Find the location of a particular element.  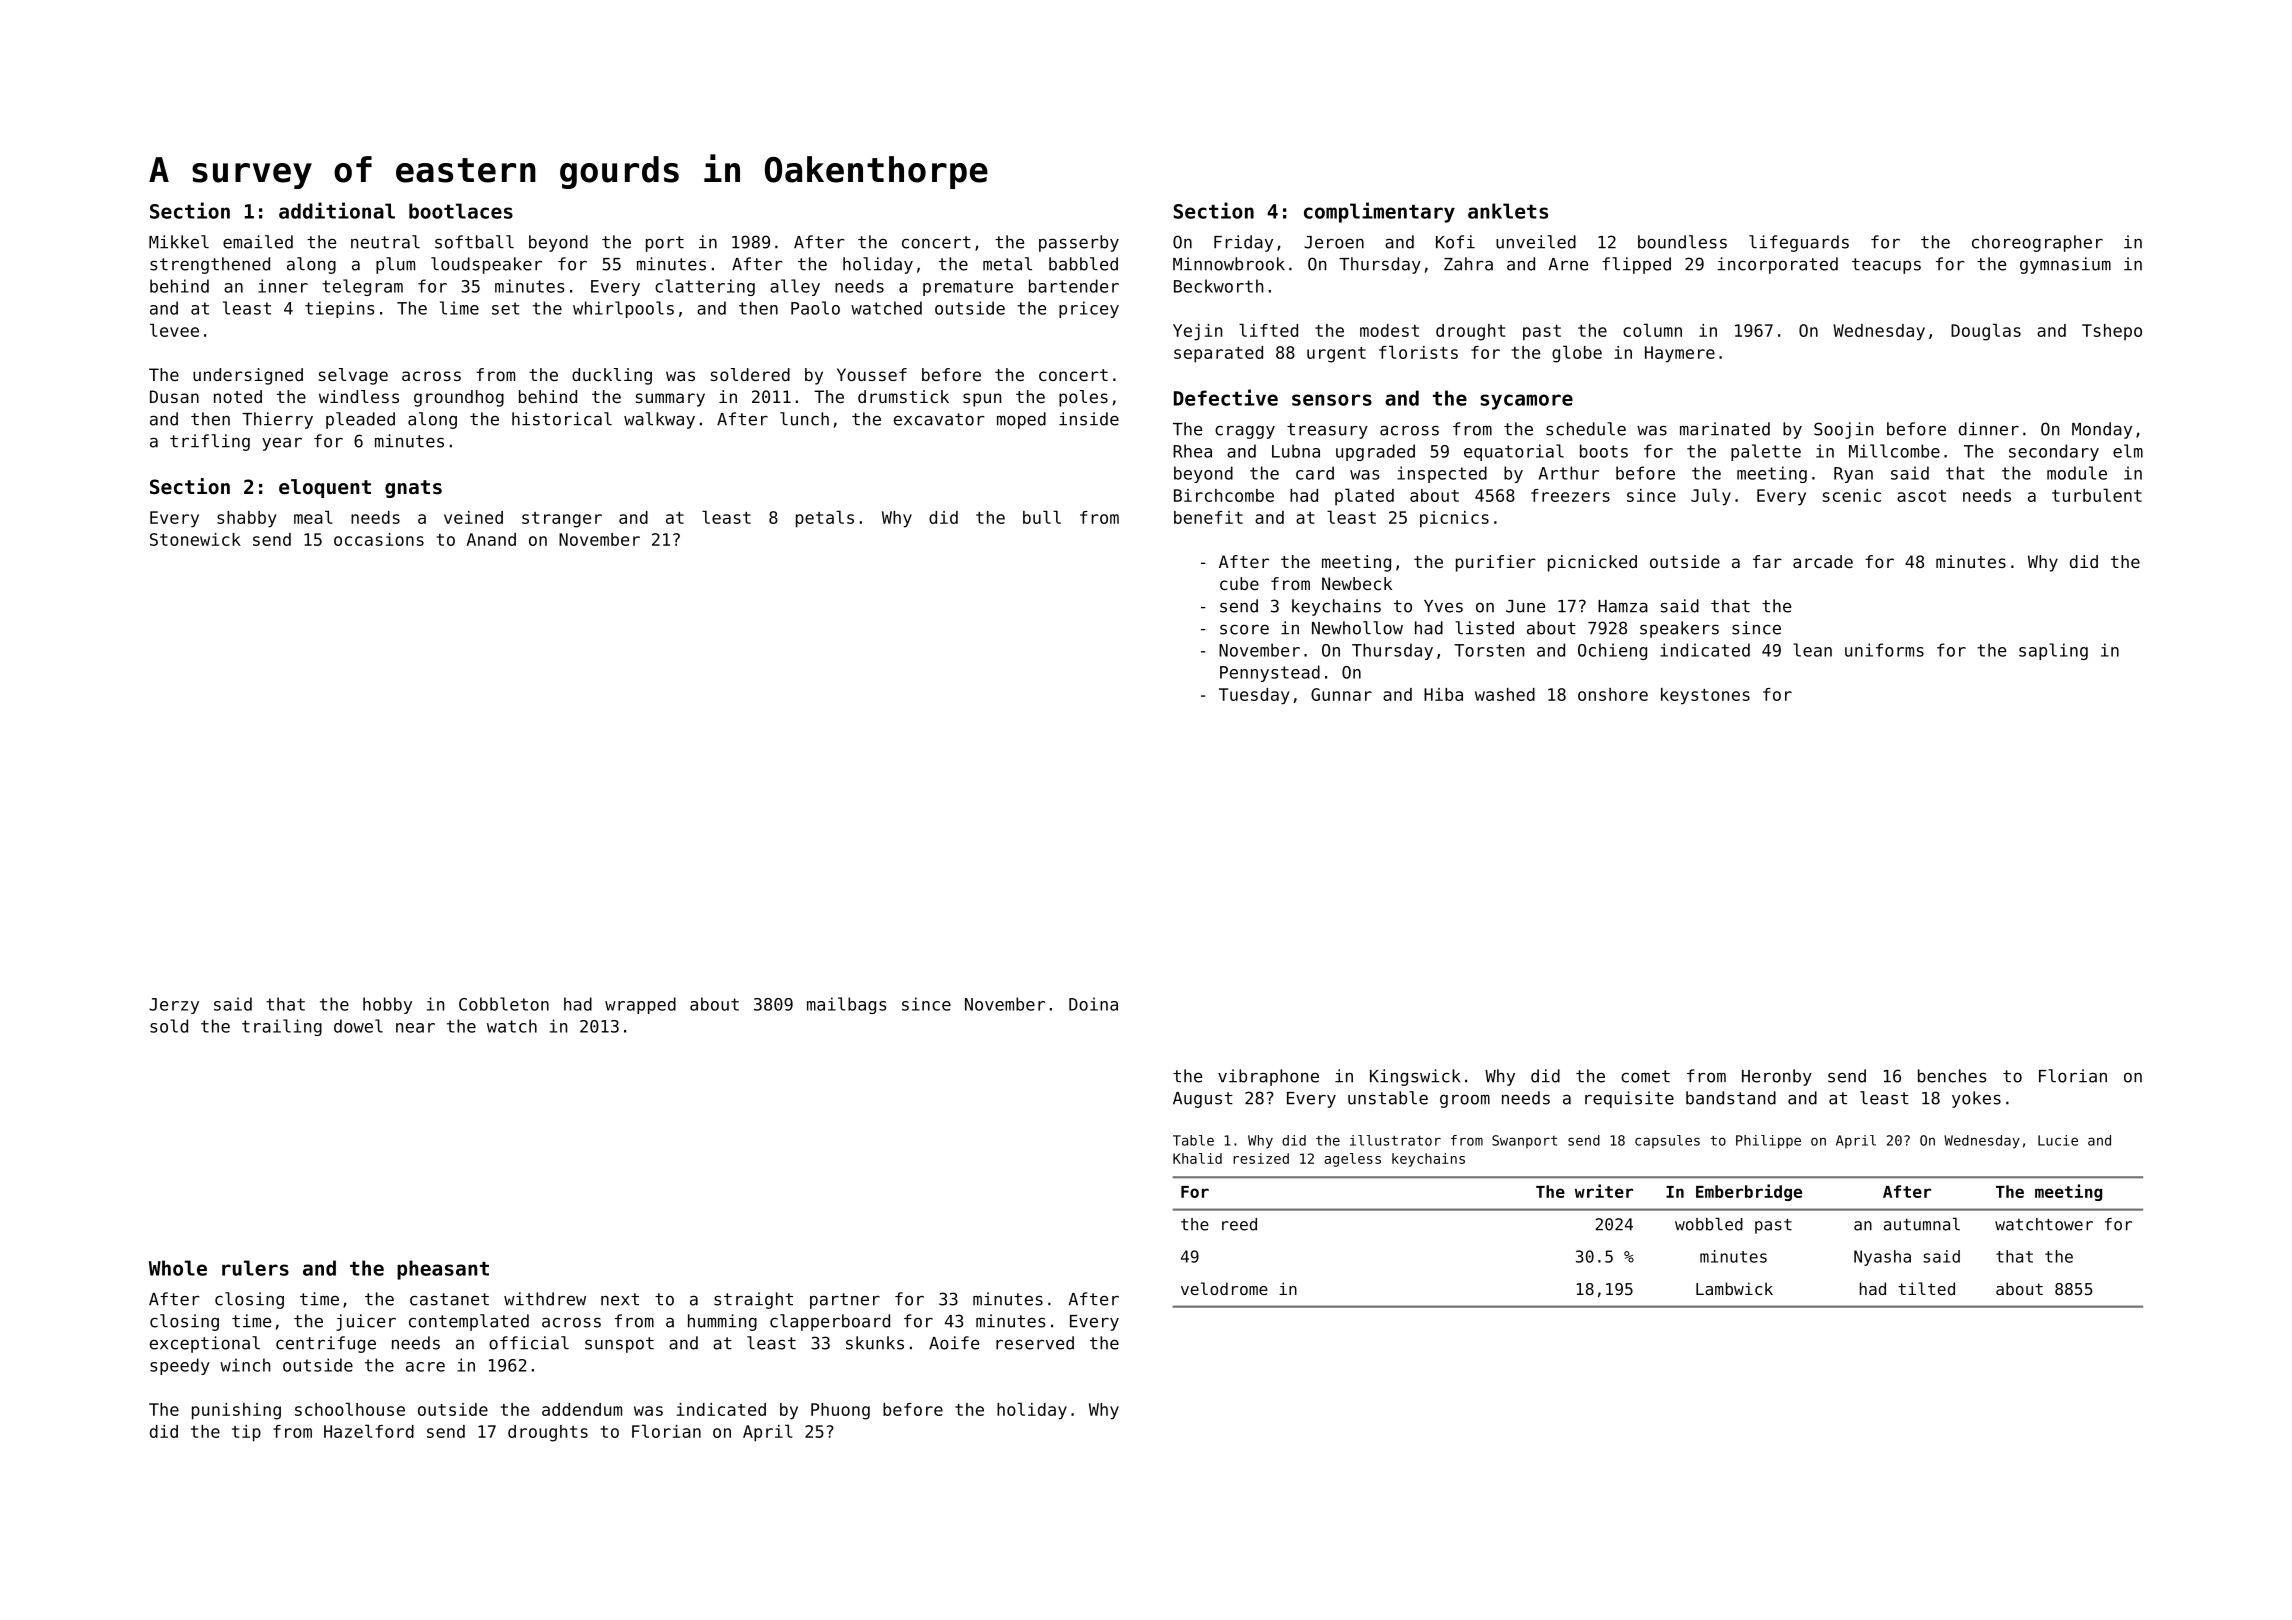

gymnasium is located at coordinates (2065, 265).
